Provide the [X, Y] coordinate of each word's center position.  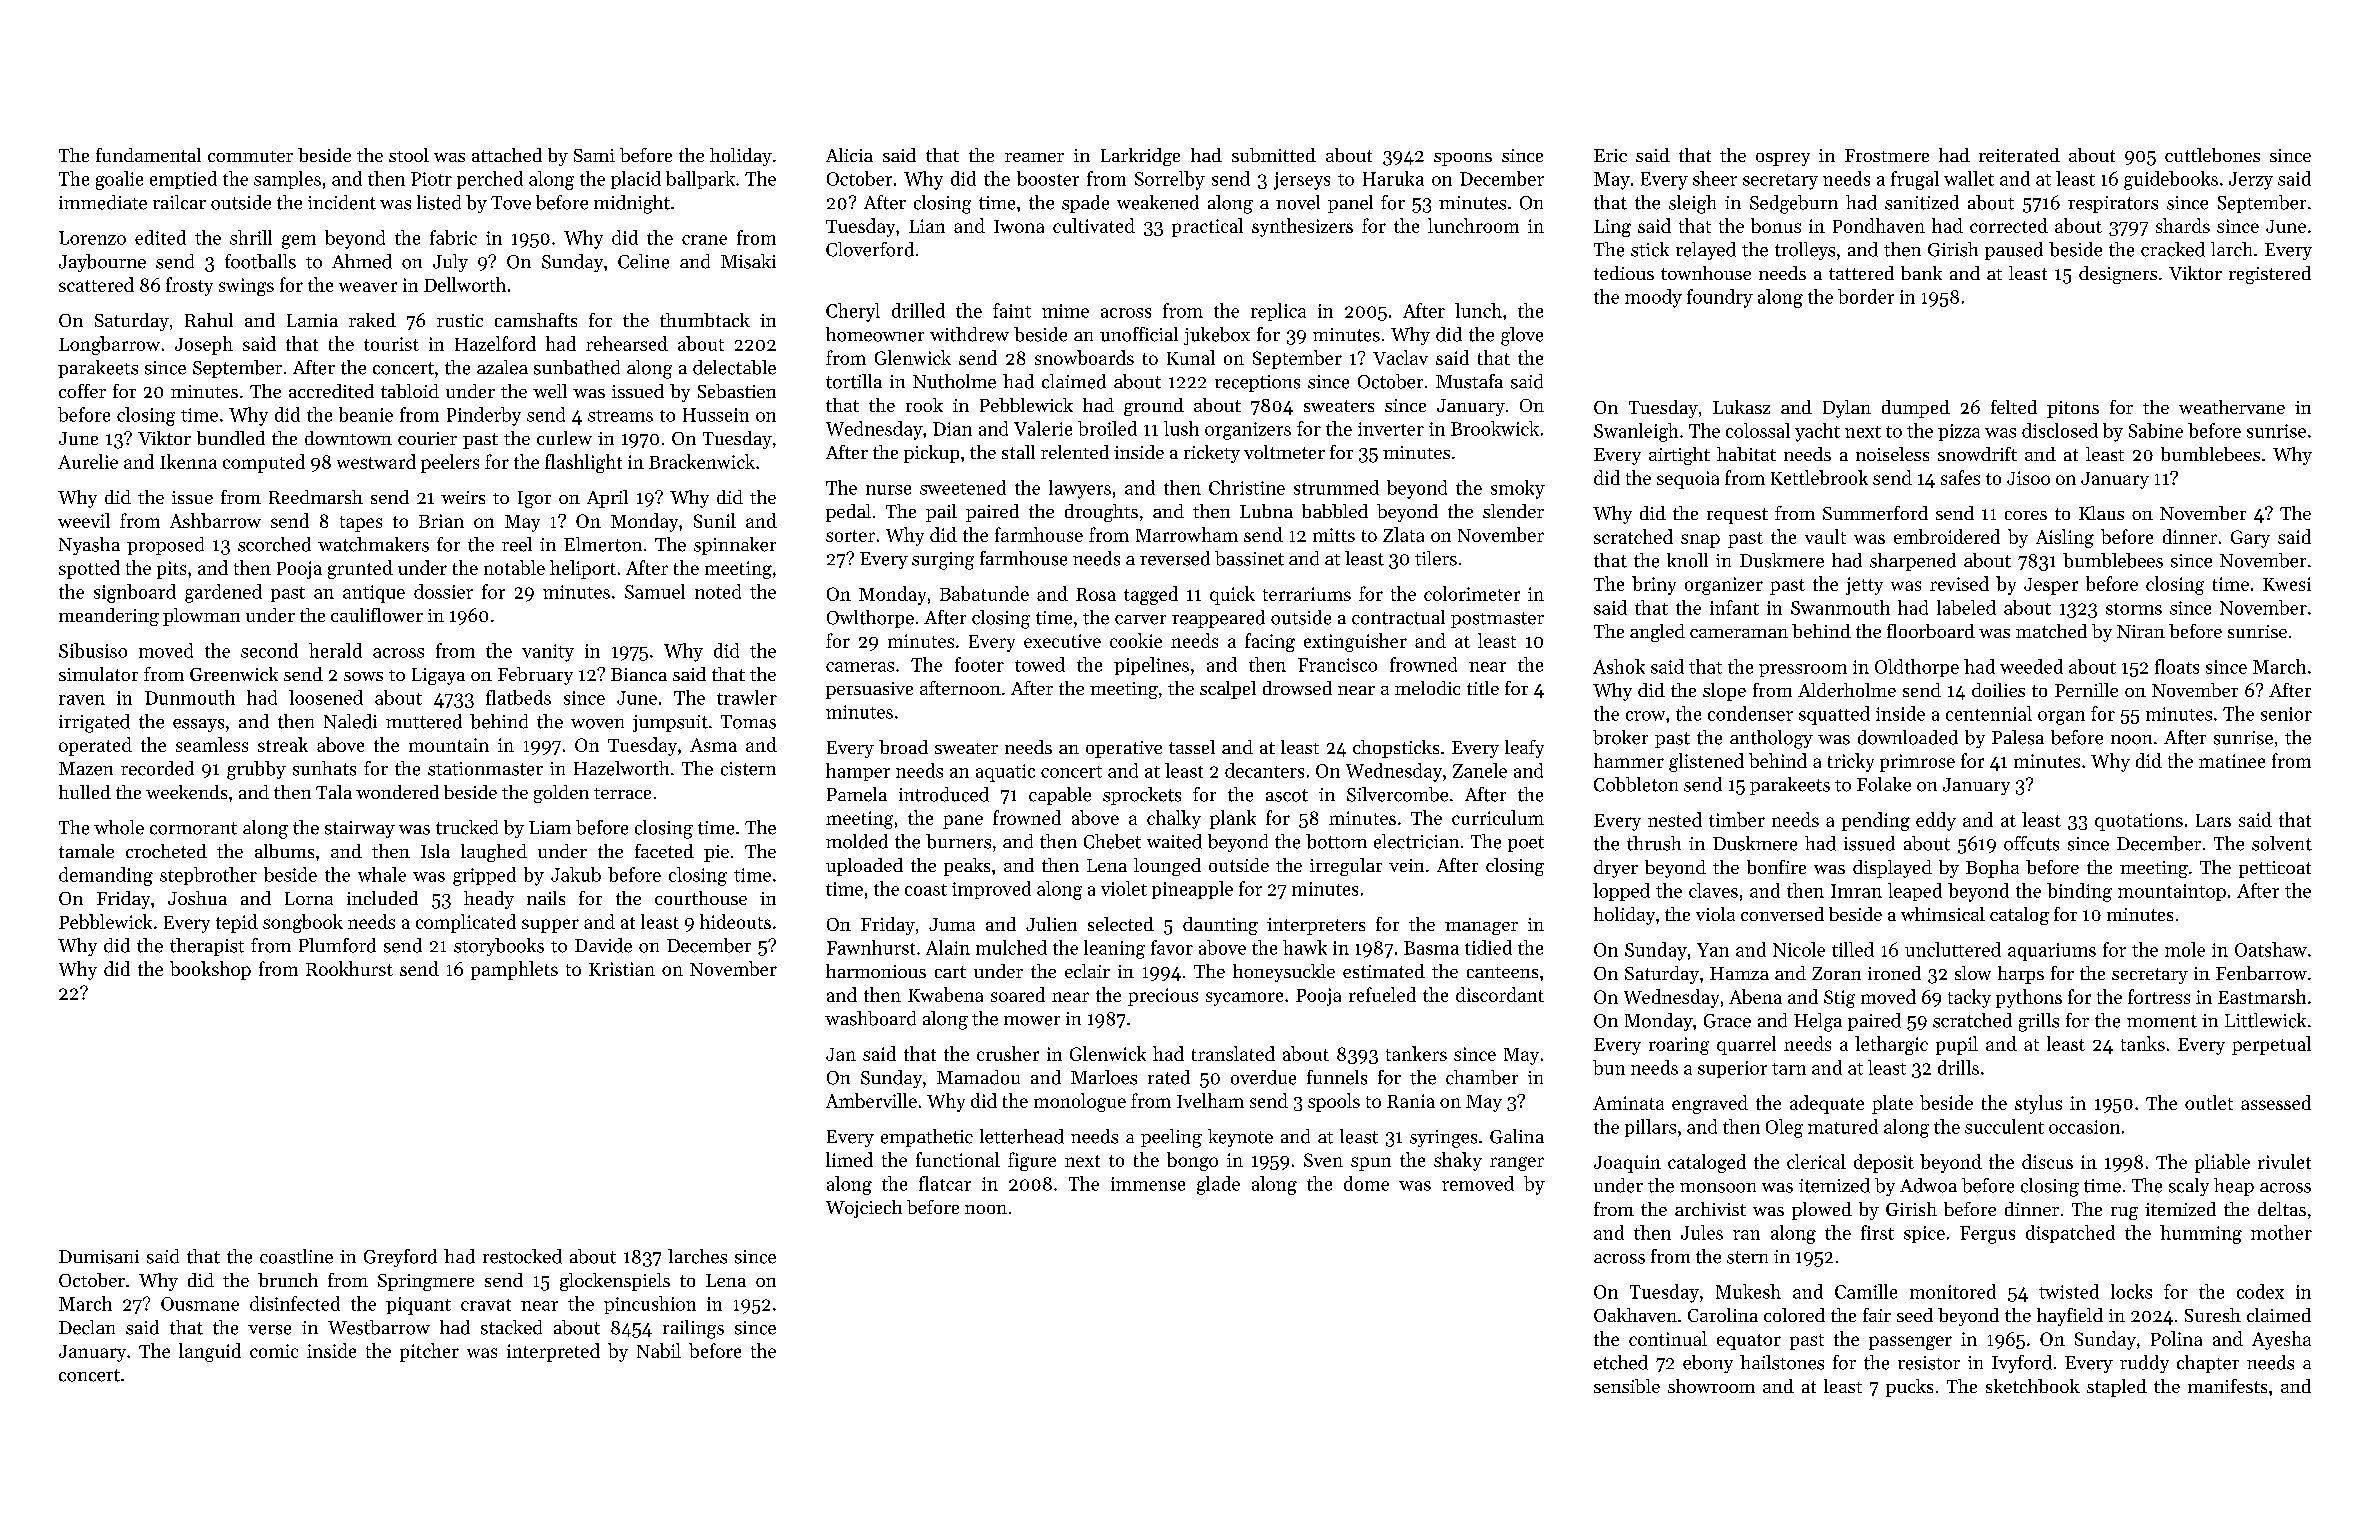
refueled [1382, 994]
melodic [1427, 688]
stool [409, 155]
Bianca [639, 674]
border [1866, 296]
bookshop [210, 970]
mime [1065, 311]
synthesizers [1302, 227]
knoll [1687, 560]
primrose [1917, 763]
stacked [511, 1327]
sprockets [1142, 796]
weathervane [2232, 407]
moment [2162, 1021]
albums [284, 851]
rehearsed [627, 343]
